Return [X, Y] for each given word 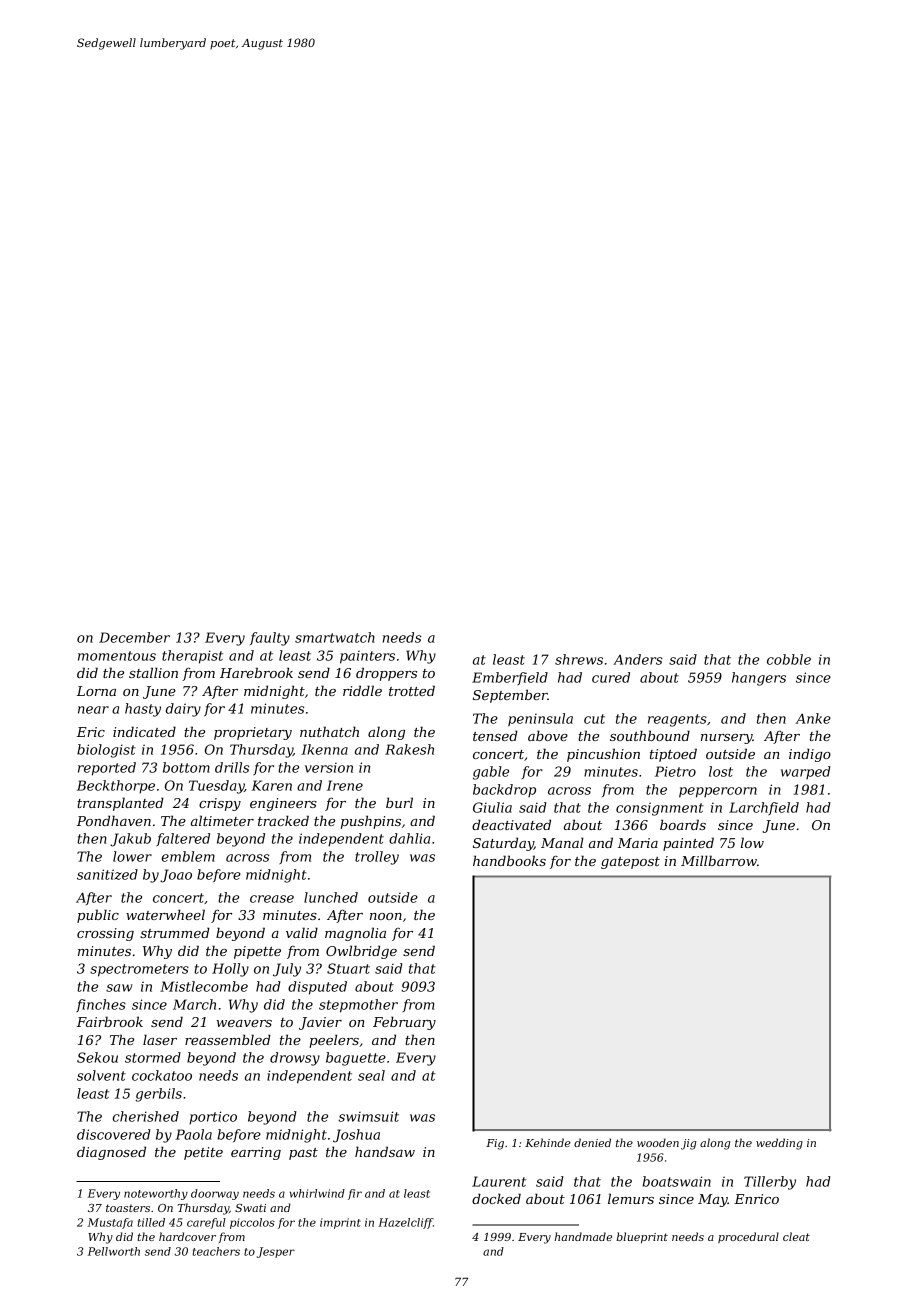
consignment [660, 809]
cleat [796, 1236]
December [134, 637]
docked [496, 1198]
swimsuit [368, 1116]
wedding [779, 1144]
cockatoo [162, 1075]
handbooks [509, 860]
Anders [637, 659]
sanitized [107, 874]
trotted [412, 690]
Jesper [276, 1252]
